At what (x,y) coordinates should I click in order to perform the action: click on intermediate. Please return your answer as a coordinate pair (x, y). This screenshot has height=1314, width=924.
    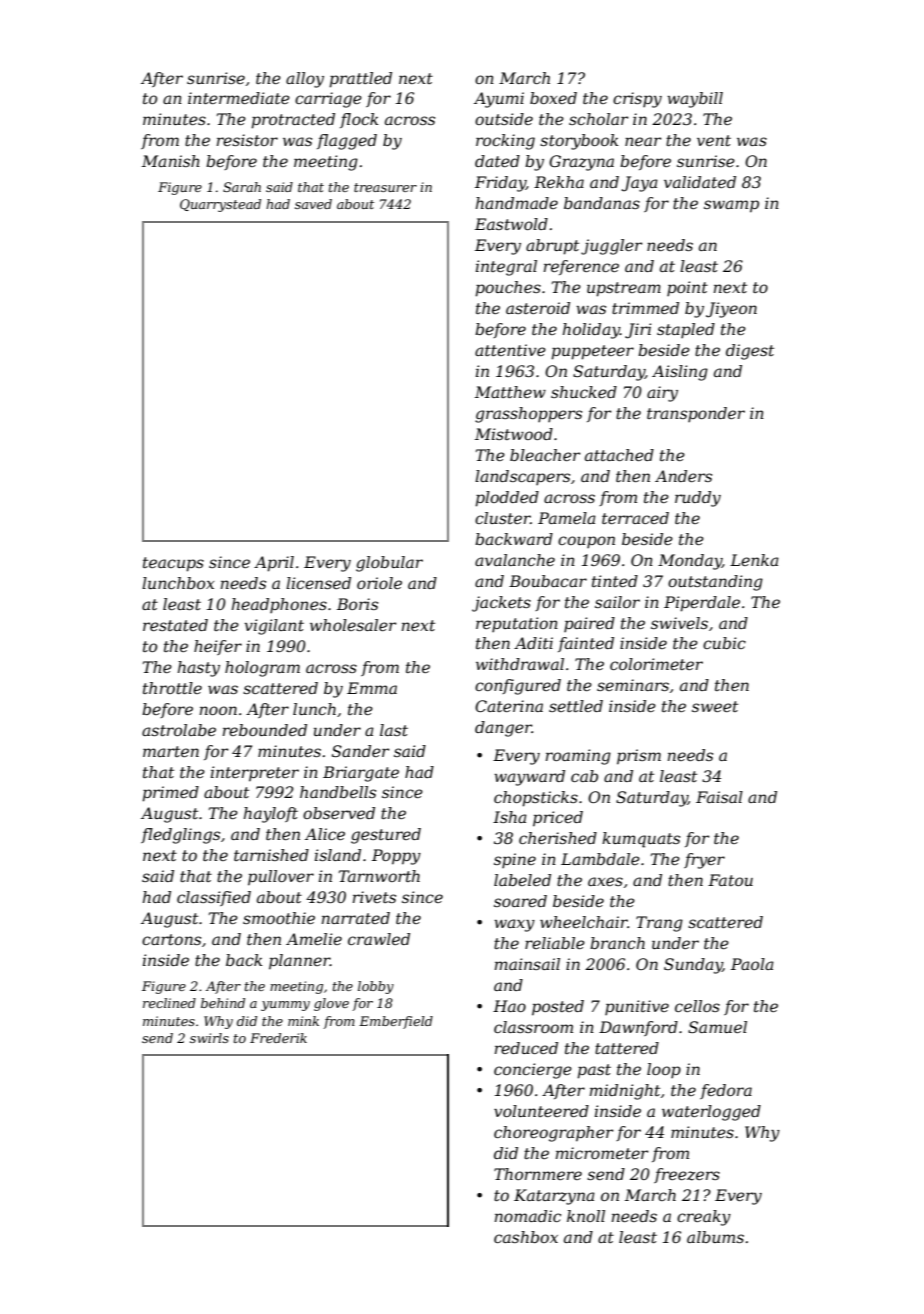
    Looking at the image, I should click on (239, 98).
